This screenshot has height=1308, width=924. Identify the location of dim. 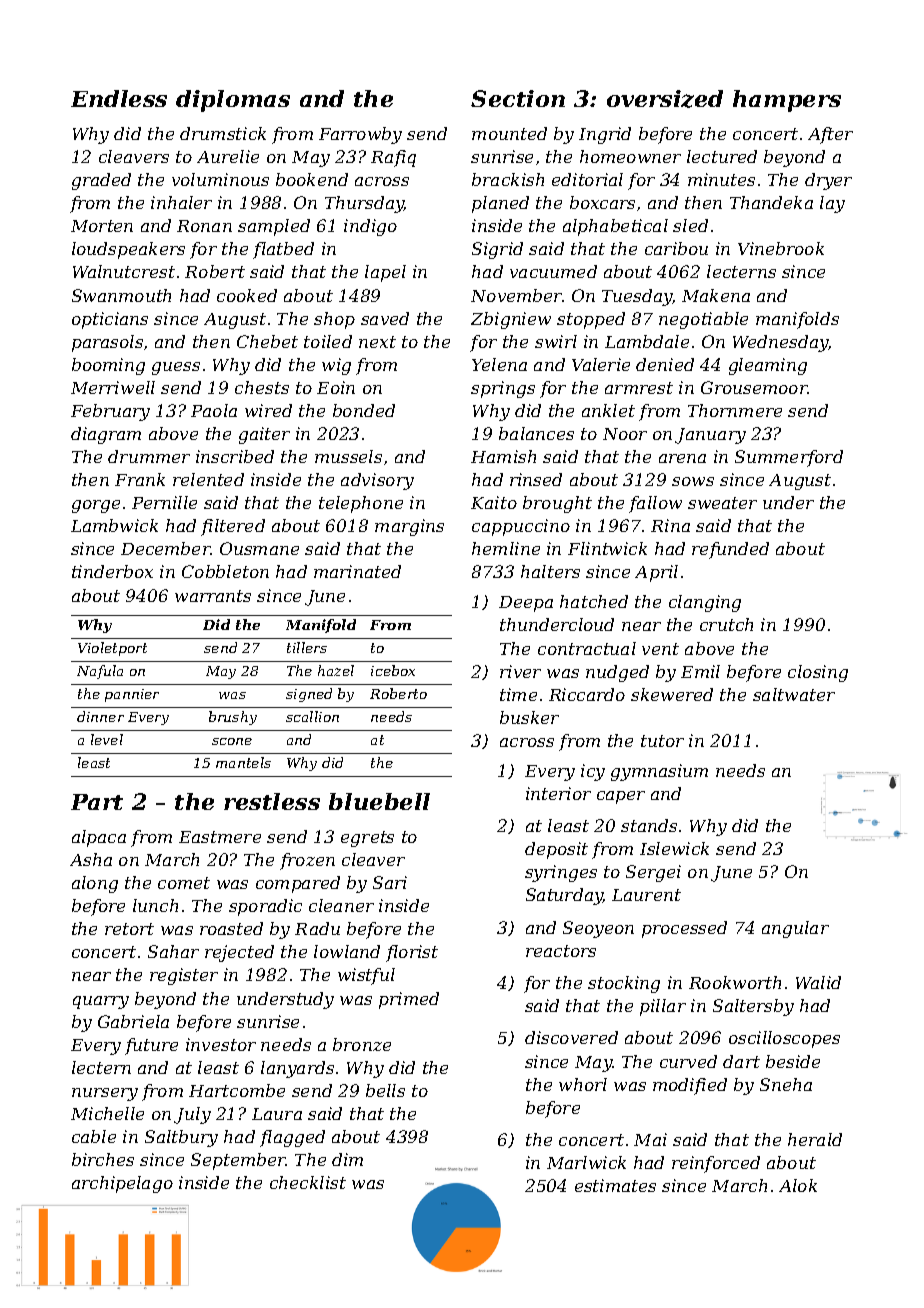
(347, 1159).
